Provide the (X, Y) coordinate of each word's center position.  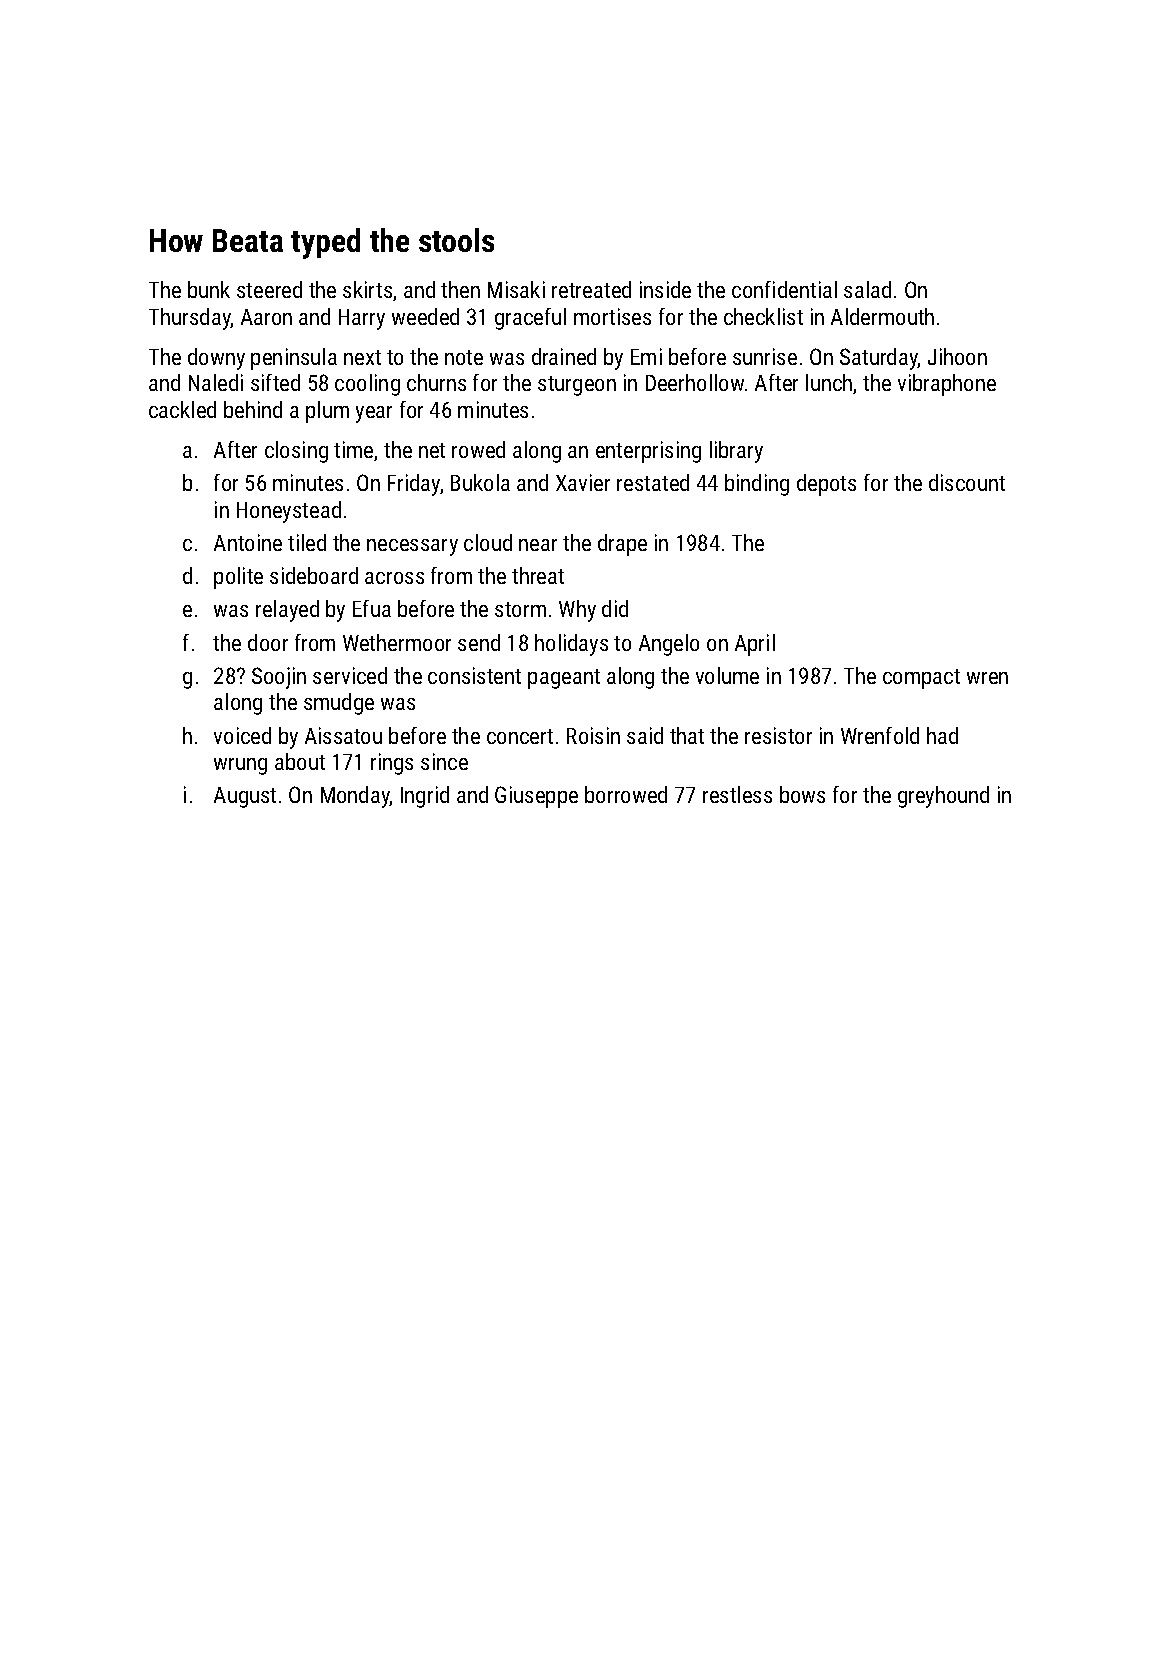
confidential (784, 289)
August (245, 797)
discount (967, 482)
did (615, 608)
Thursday (190, 319)
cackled (182, 409)
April (755, 645)
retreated (591, 289)
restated (653, 482)
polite (238, 578)
